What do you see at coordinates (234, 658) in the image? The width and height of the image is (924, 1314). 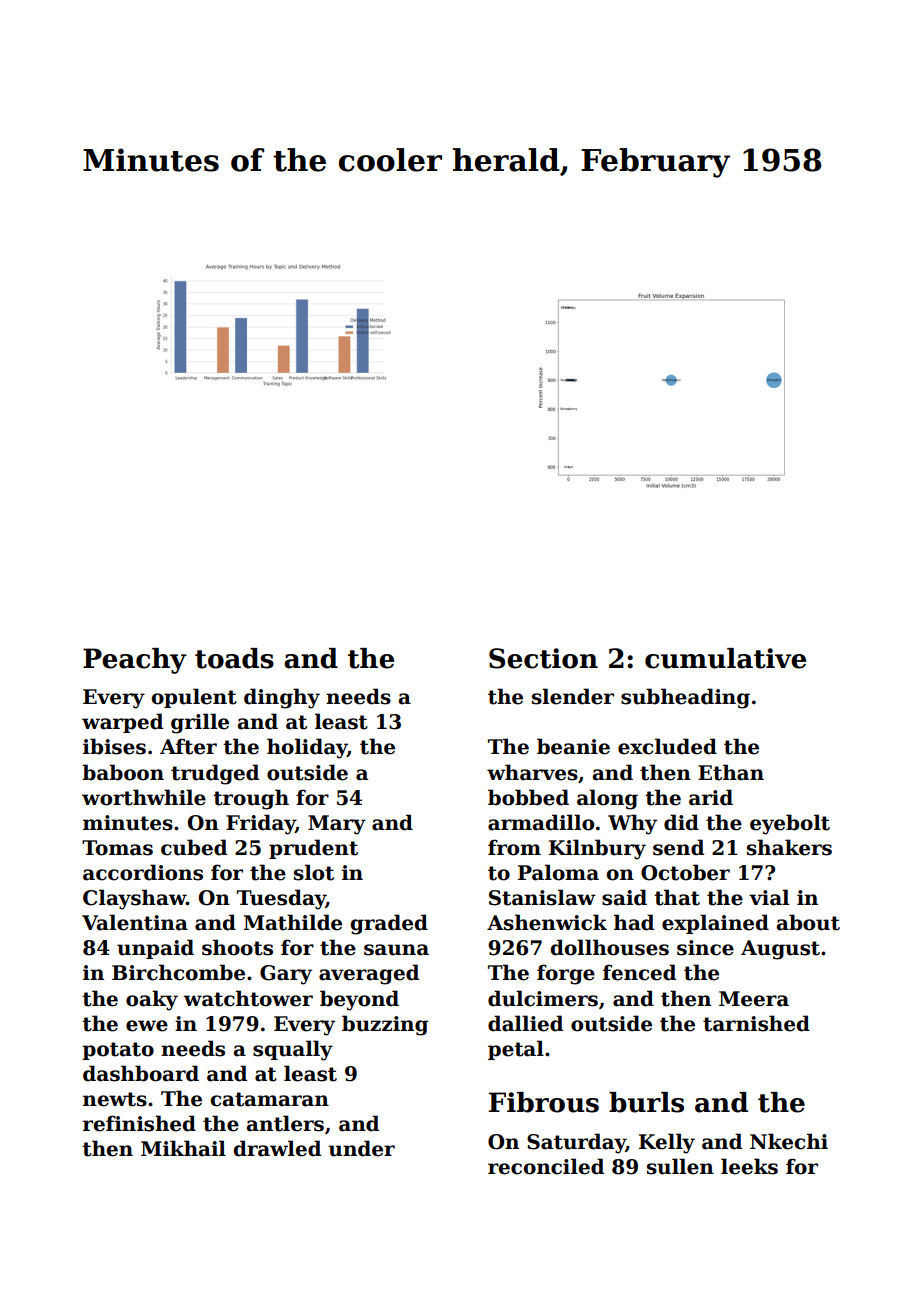 I see `toads` at bounding box center [234, 658].
